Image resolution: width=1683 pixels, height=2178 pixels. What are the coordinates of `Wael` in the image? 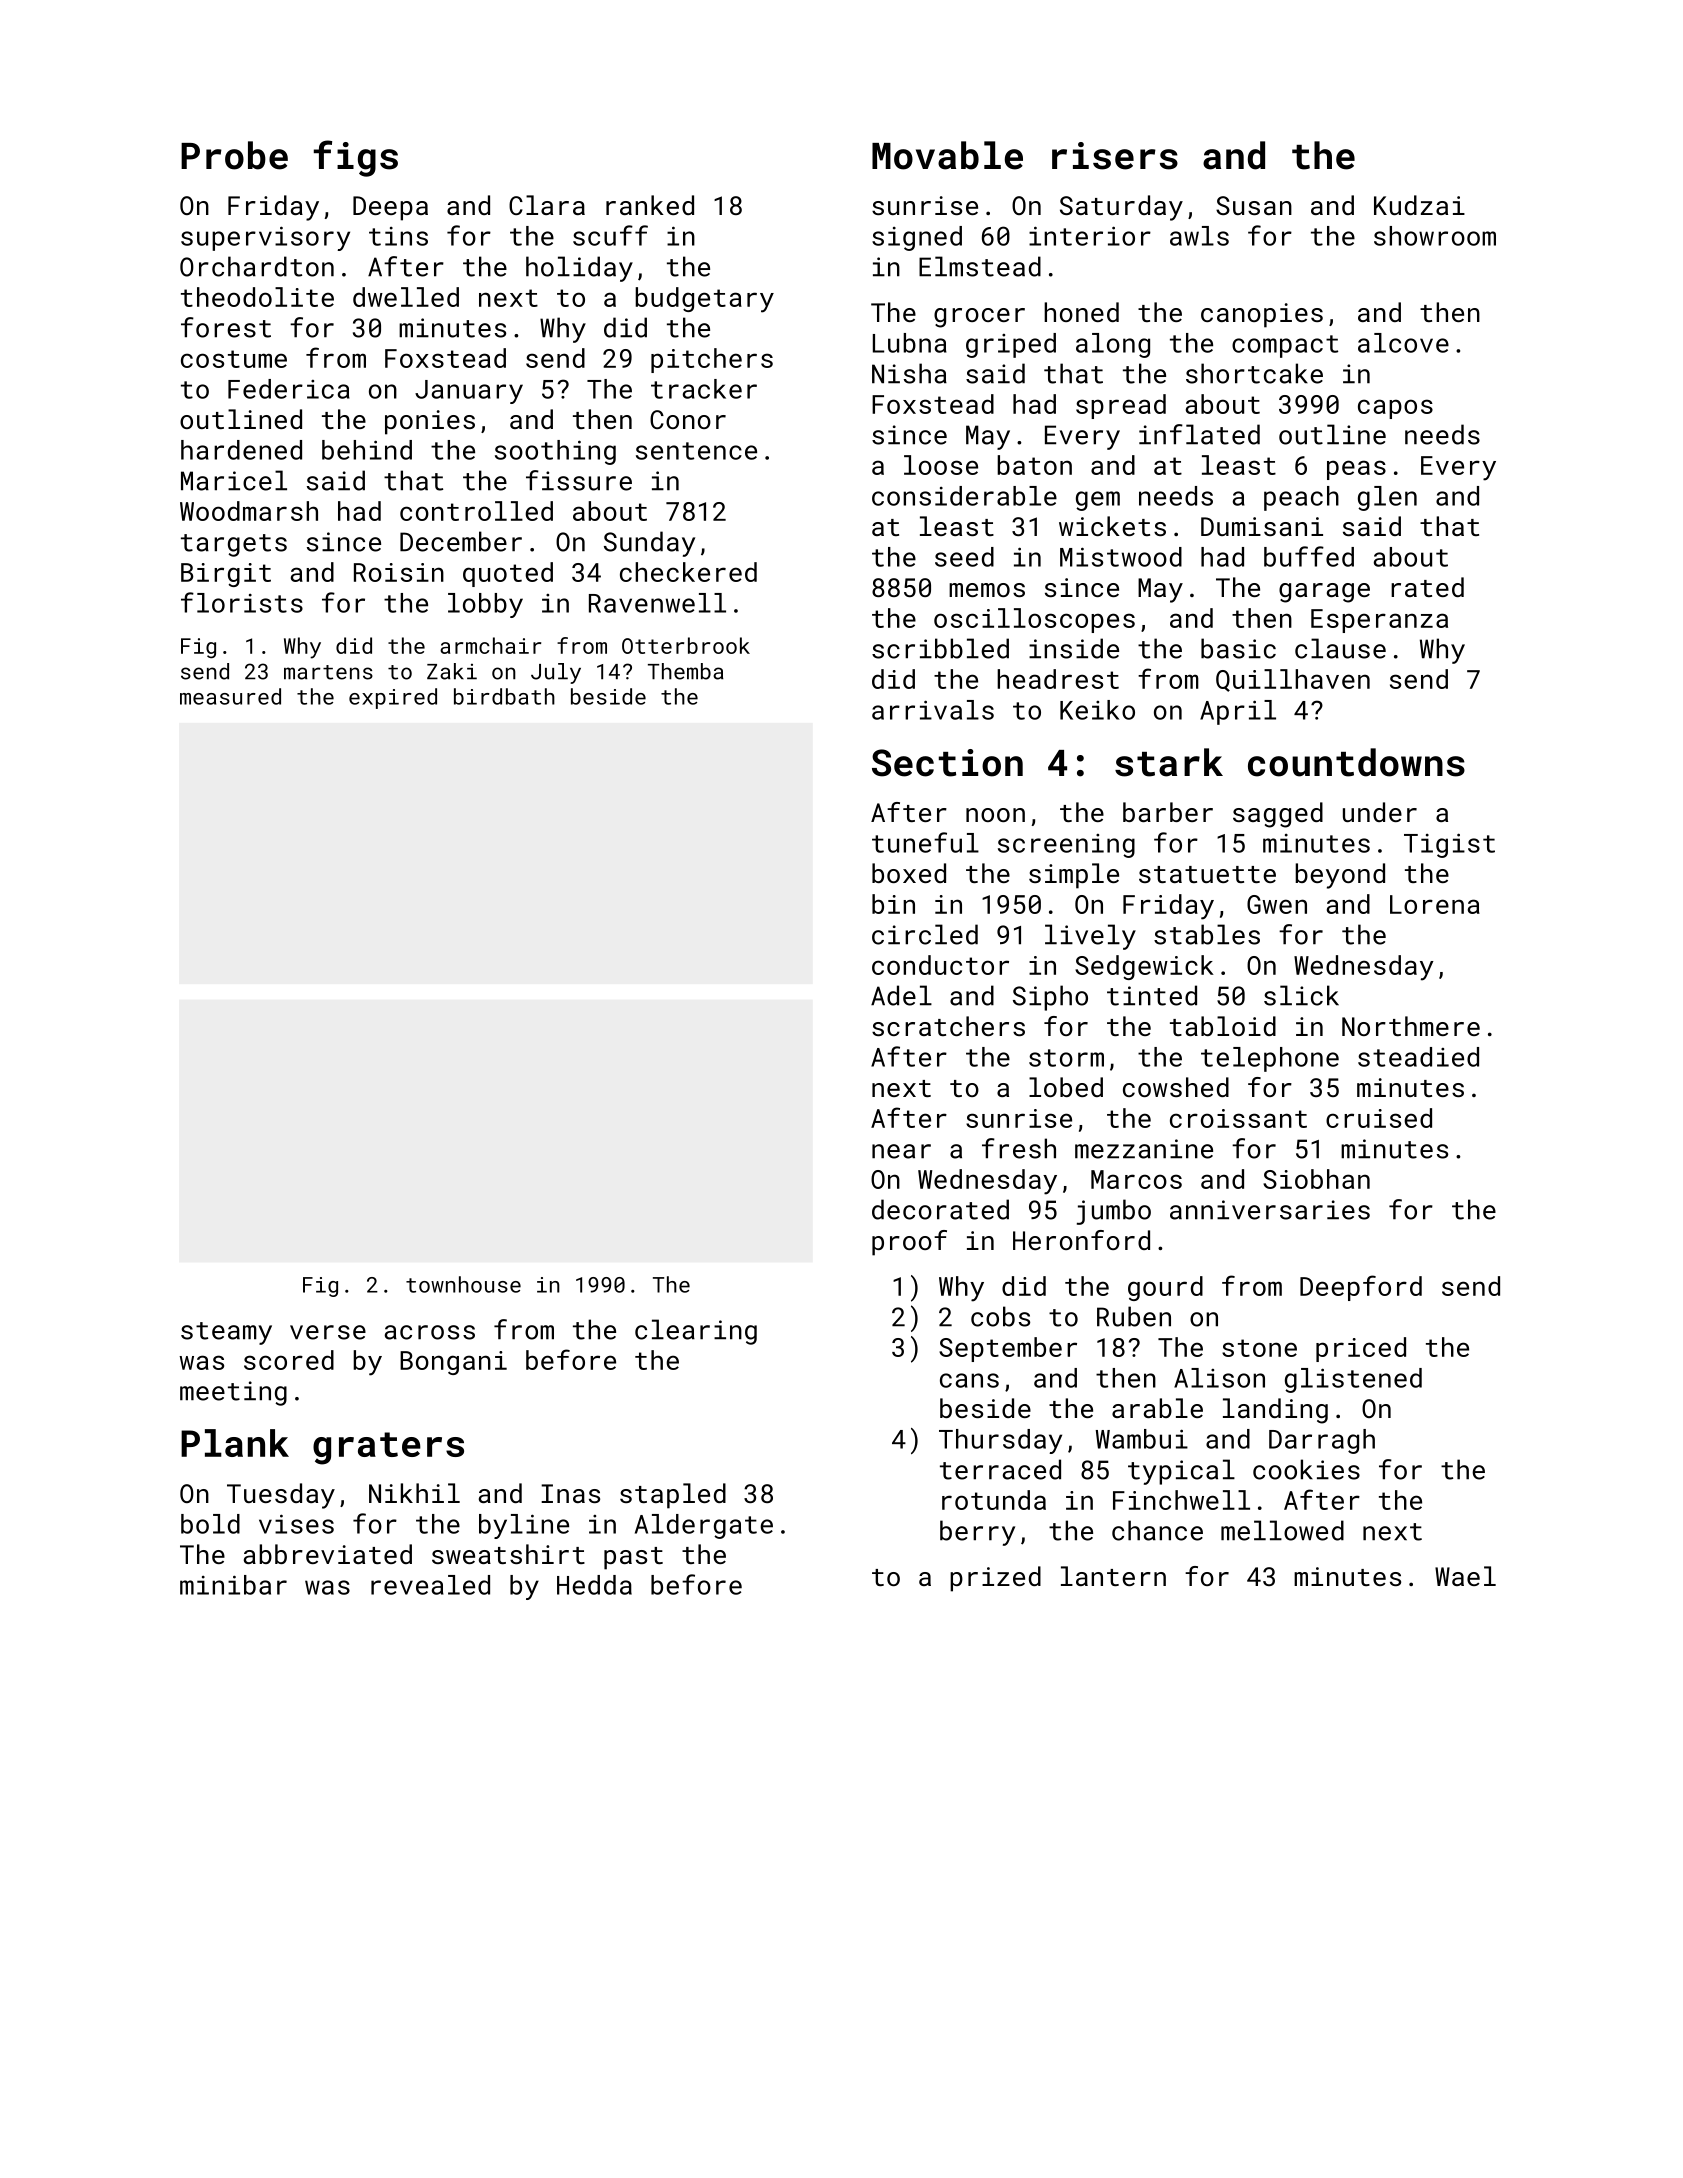 It's located at (1465, 1576).
